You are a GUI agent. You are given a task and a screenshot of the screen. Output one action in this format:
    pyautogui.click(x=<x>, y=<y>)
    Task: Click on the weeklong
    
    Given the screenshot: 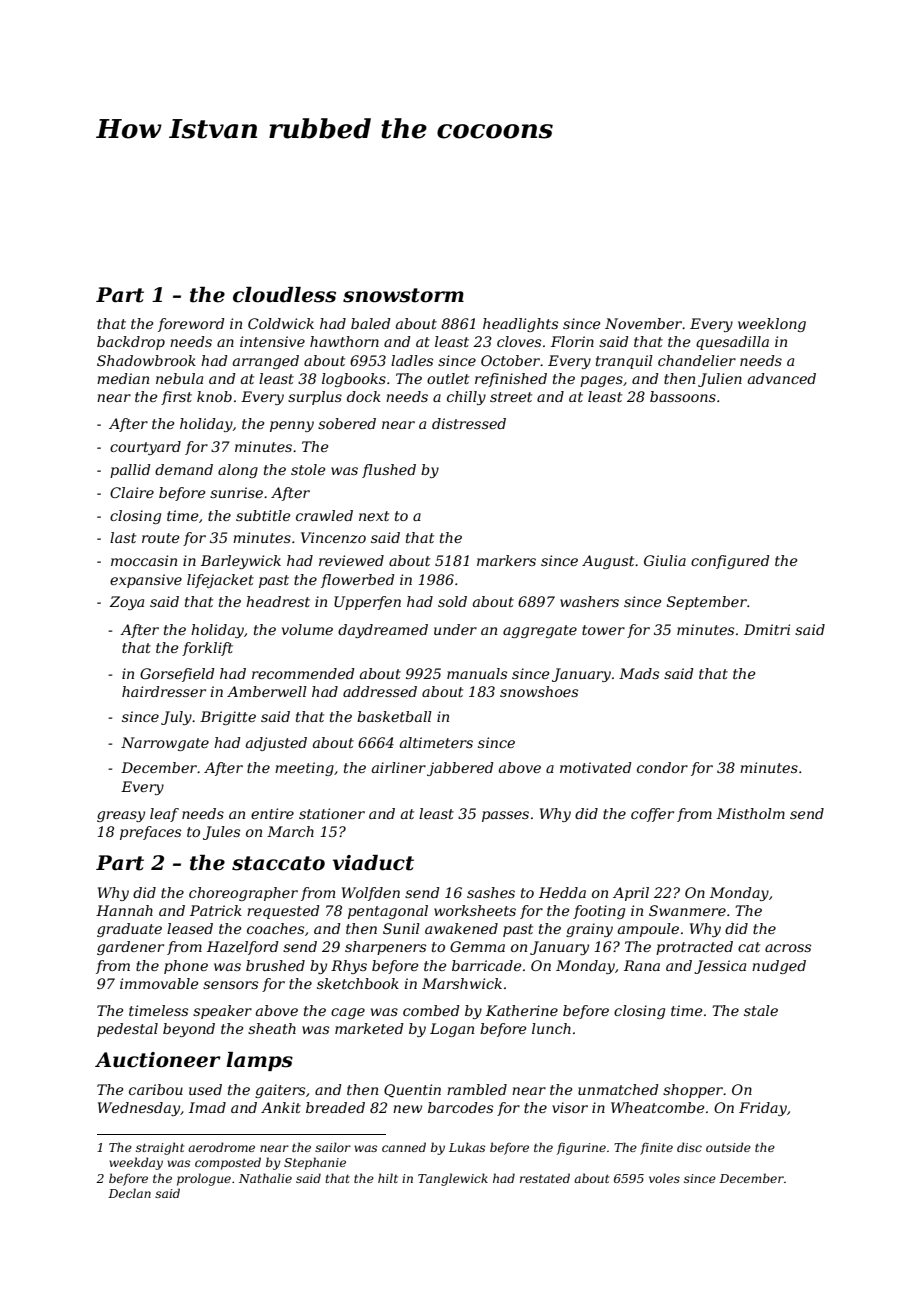 What is the action you would take?
    pyautogui.click(x=772, y=325)
